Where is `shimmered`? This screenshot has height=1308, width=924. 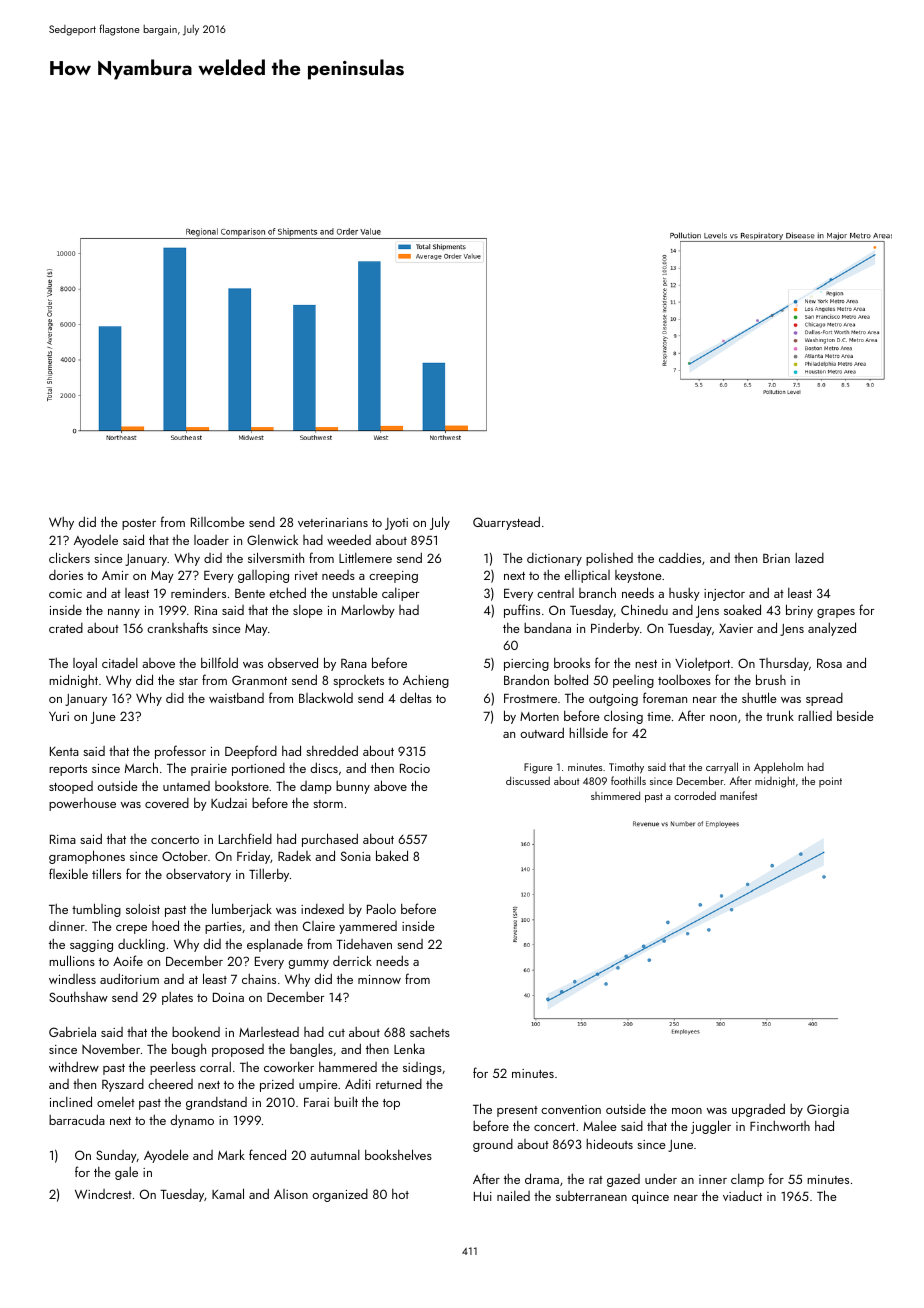
shimmered is located at coordinates (615, 795).
